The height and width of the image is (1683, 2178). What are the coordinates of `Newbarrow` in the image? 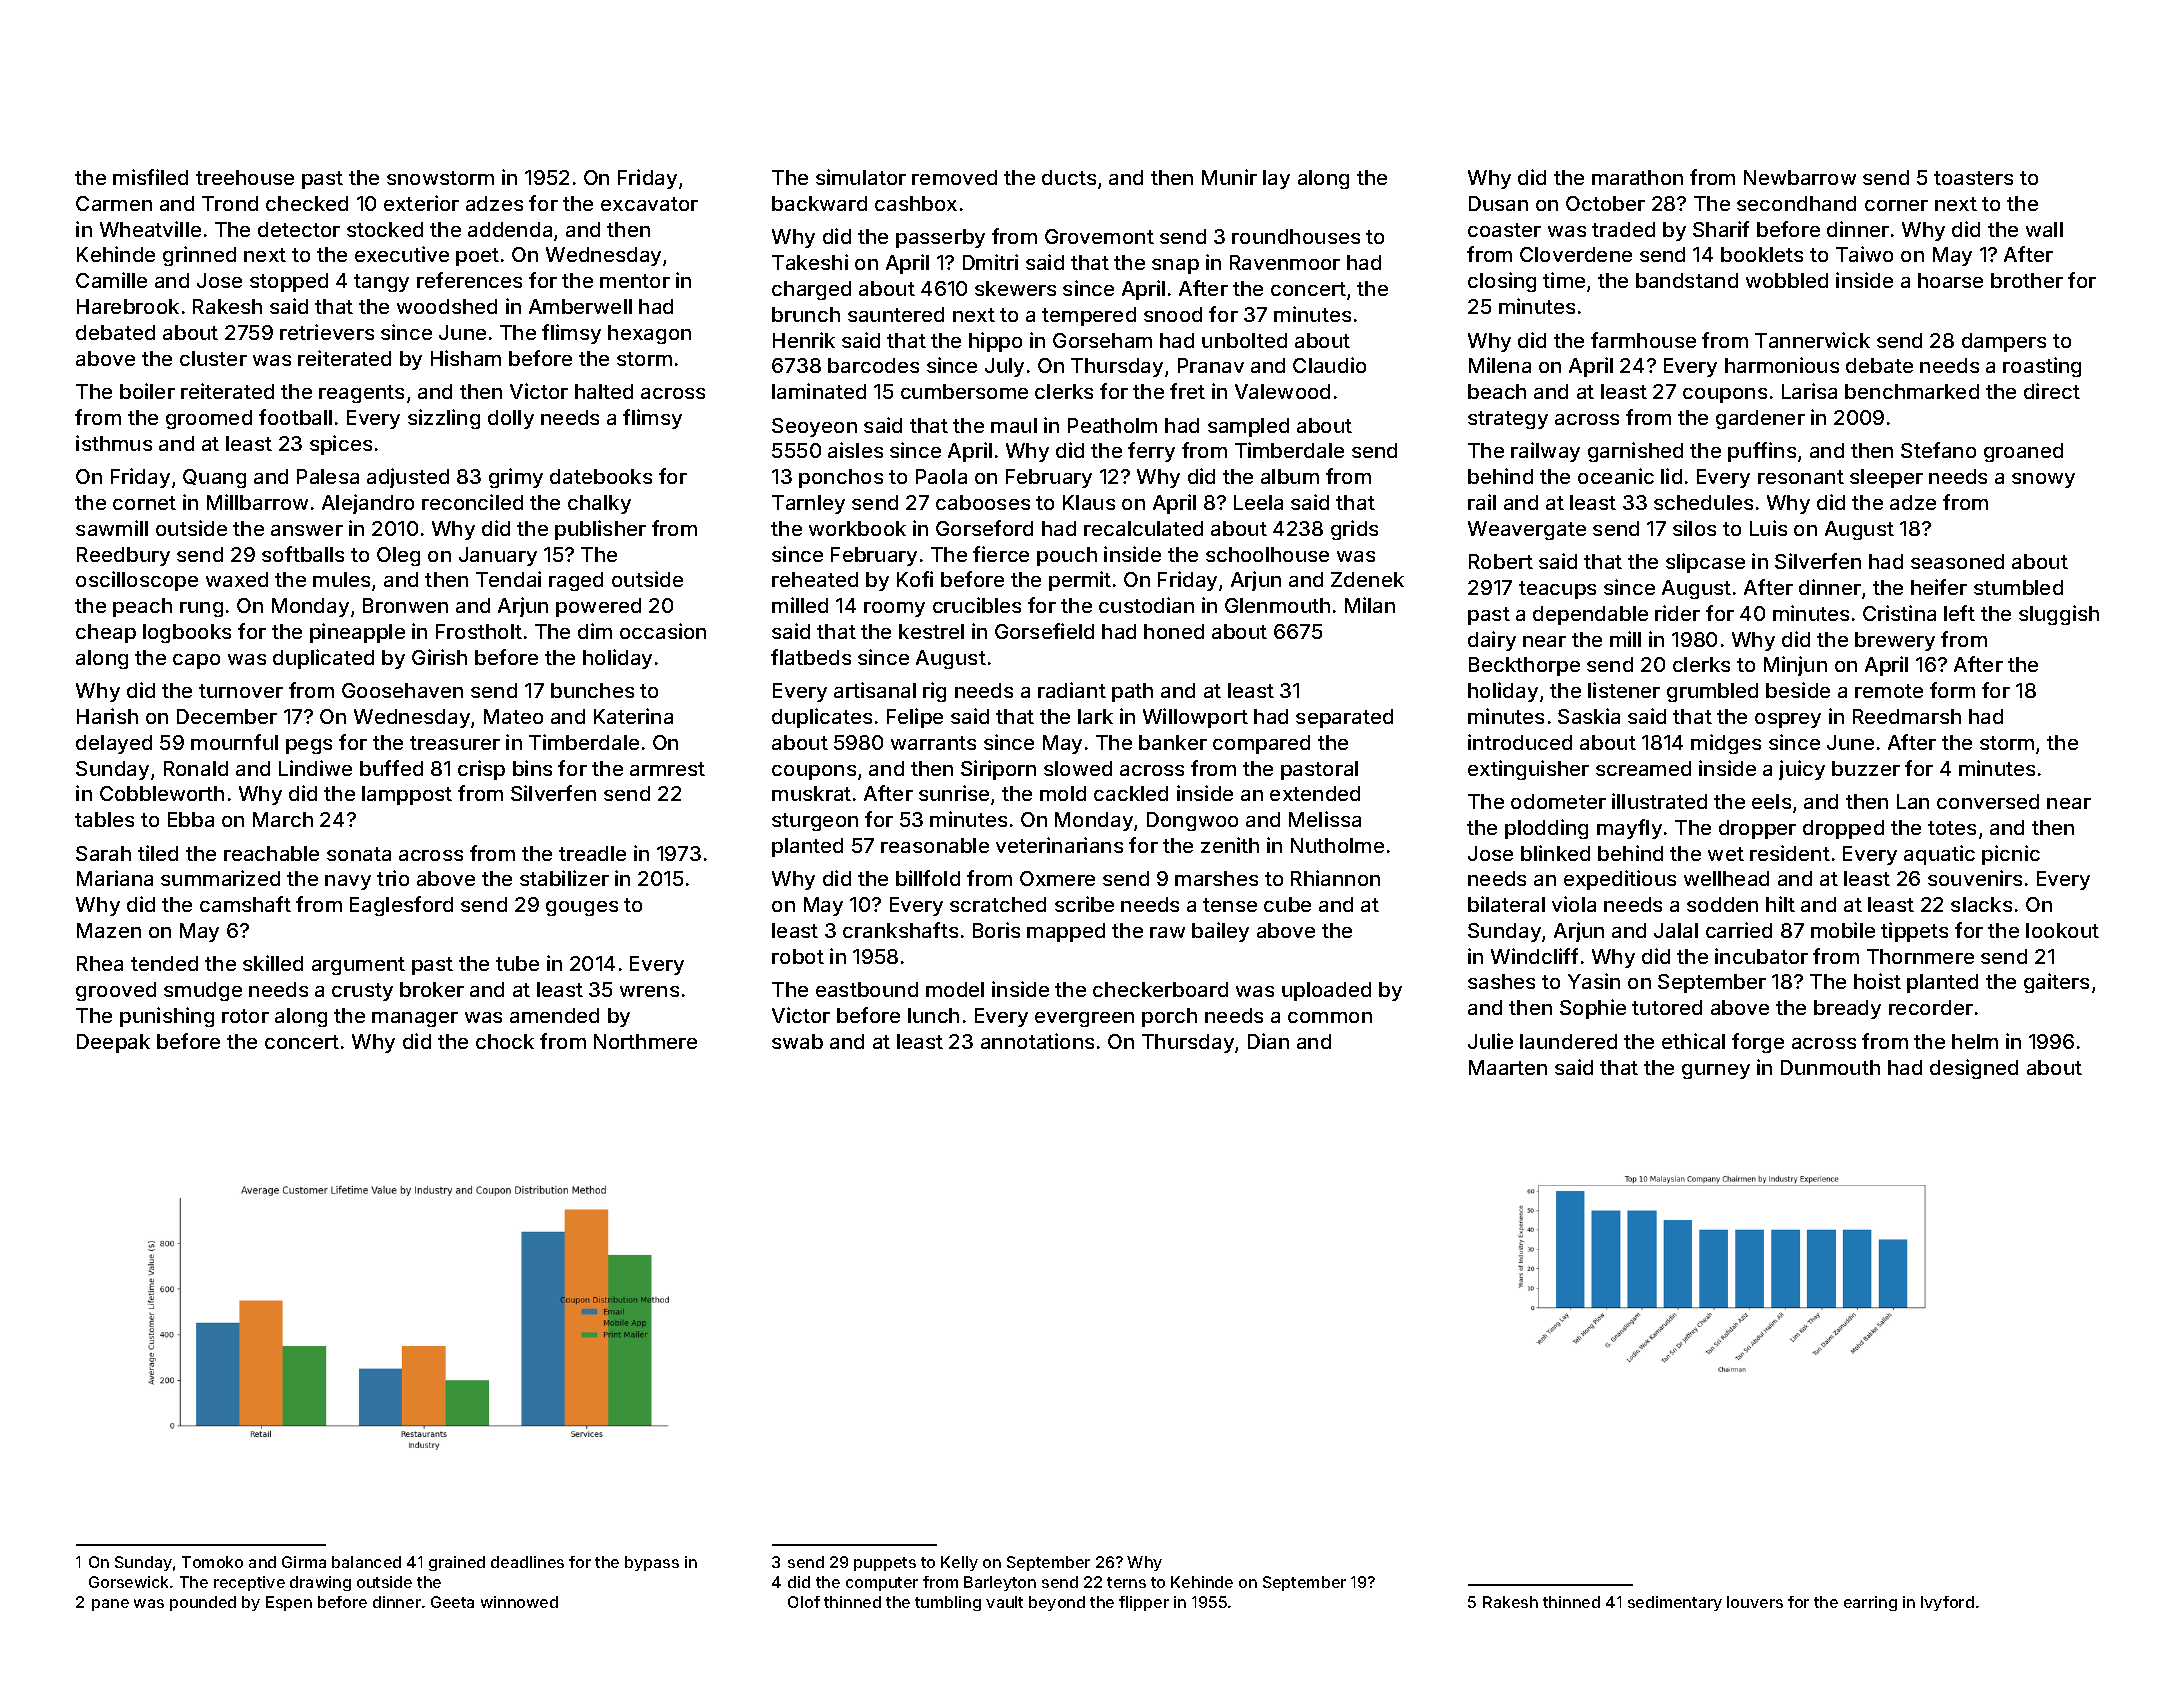 It's located at (1800, 177).
